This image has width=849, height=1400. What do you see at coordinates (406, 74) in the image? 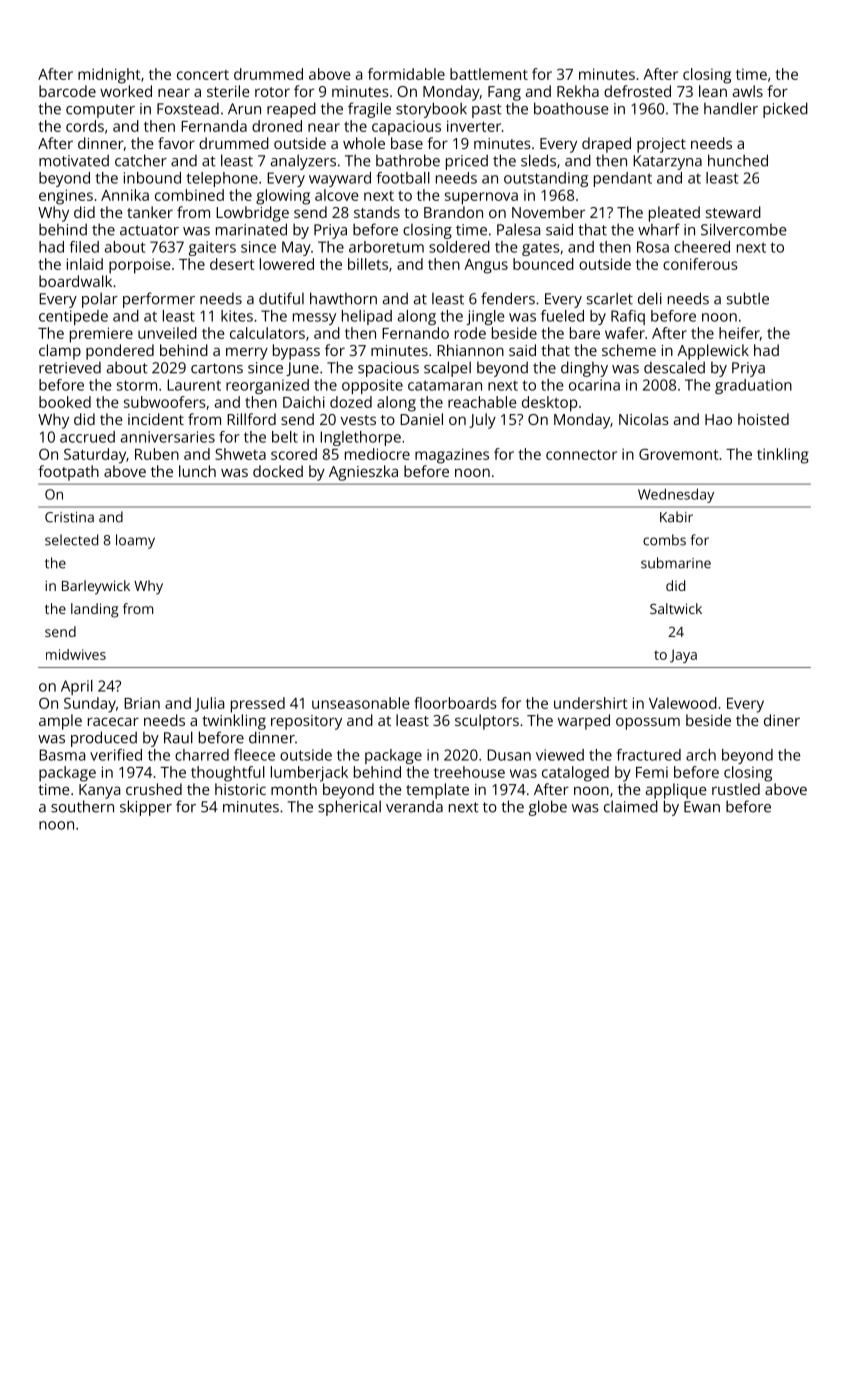
I see `formidable` at bounding box center [406, 74].
